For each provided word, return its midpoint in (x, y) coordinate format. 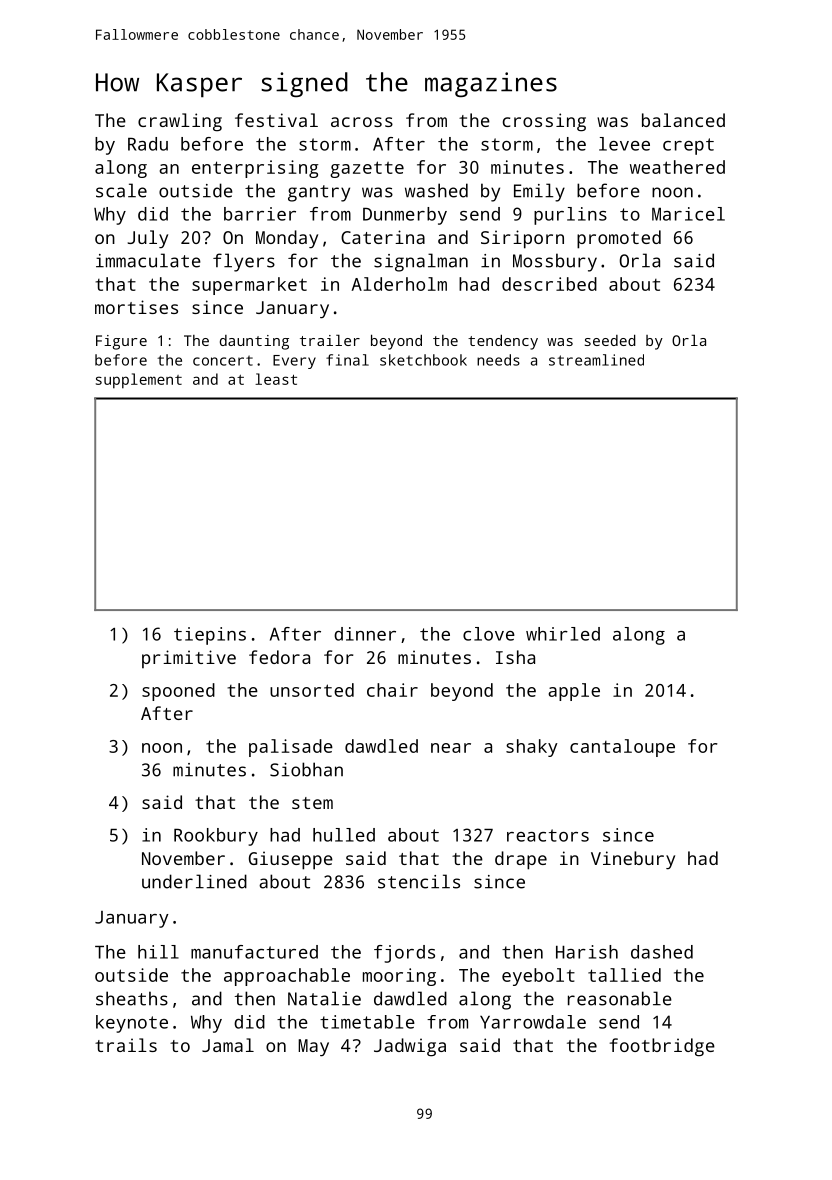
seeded (610, 340)
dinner (365, 634)
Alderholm (399, 284)
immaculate (148, 260)
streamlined (596, 360)
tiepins (210, 636)
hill (158, 952)
